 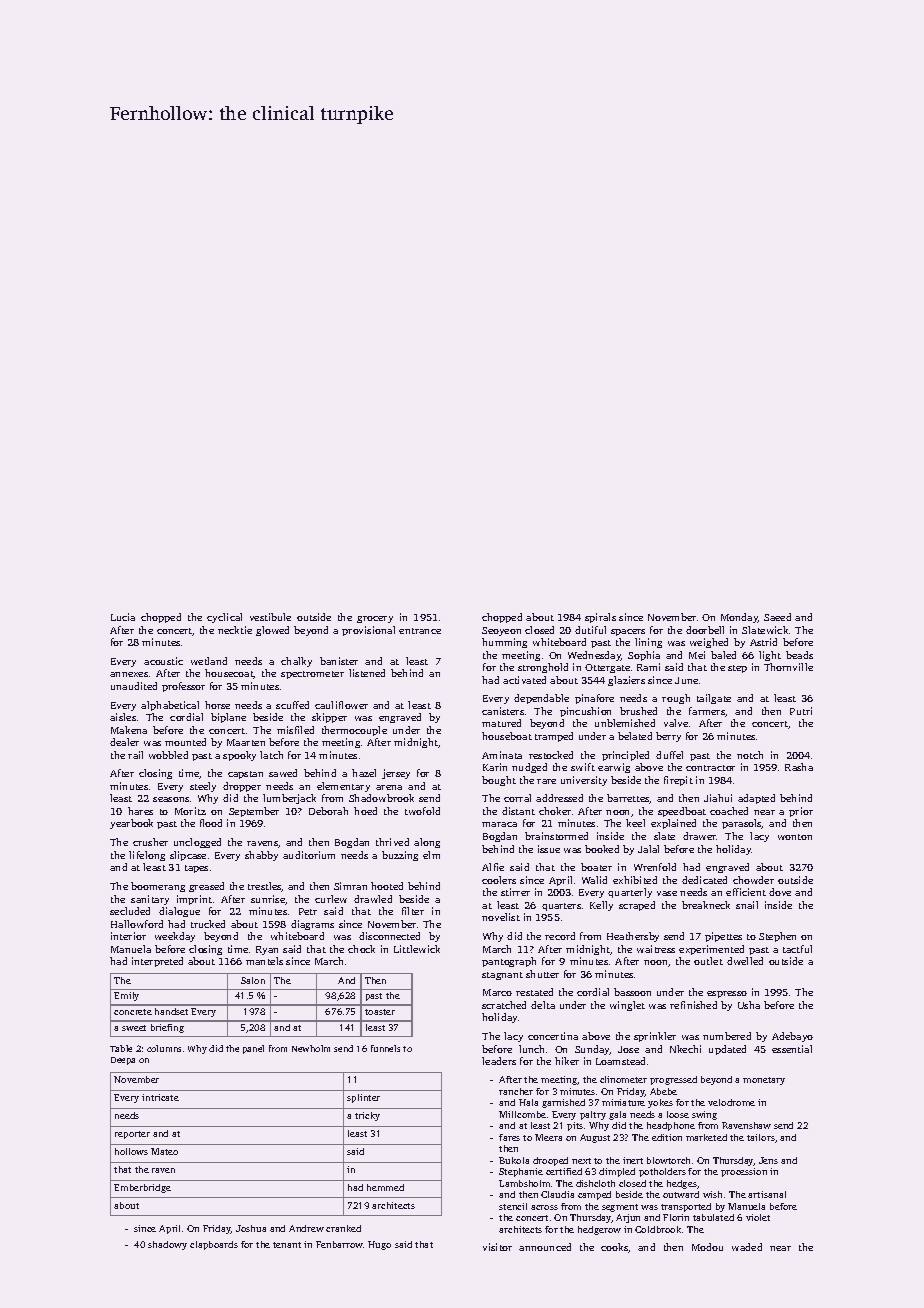 I want to click on weighed, so click(x=709, y=643).
